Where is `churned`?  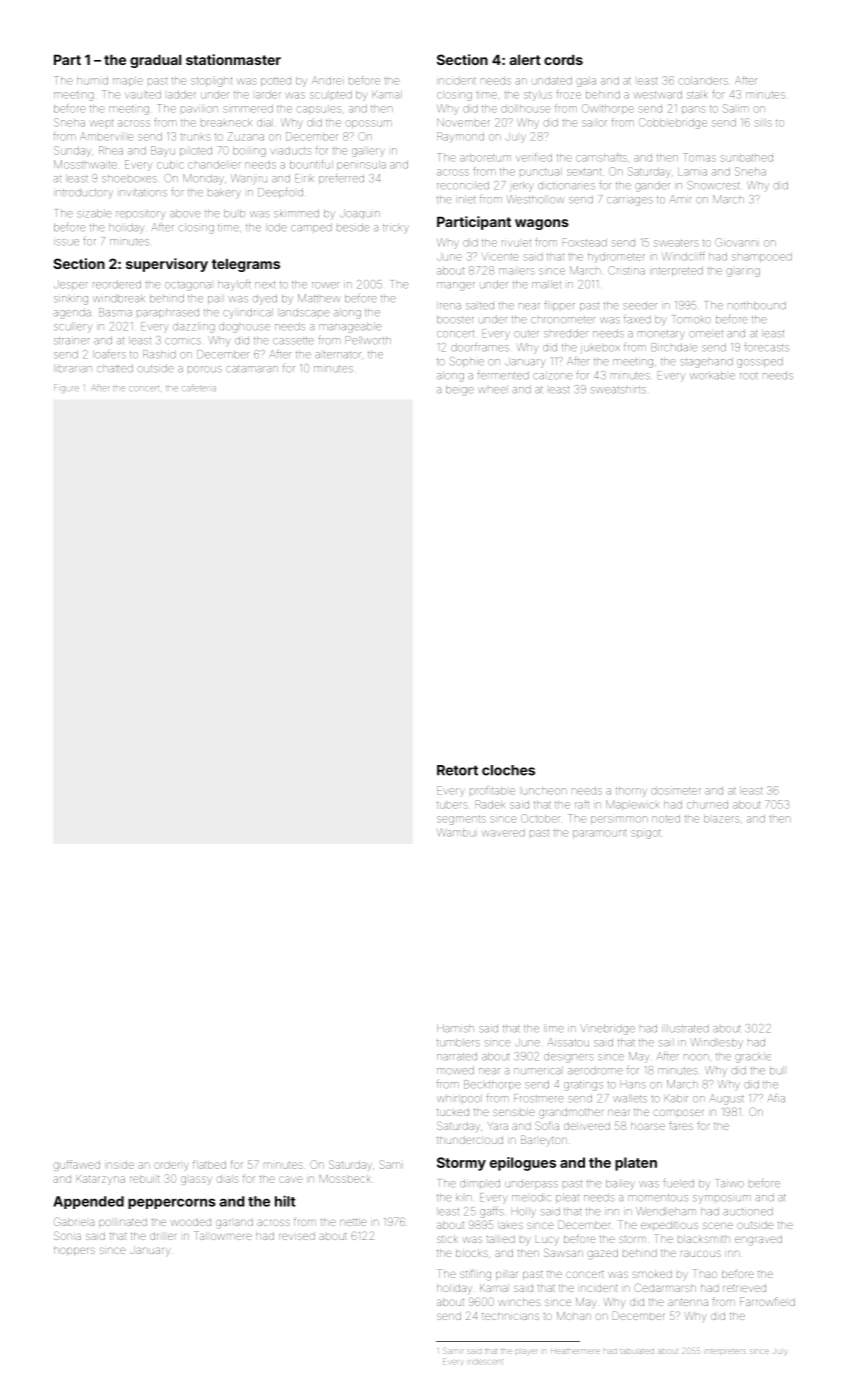 churned is located at coordinates (707, 805).
